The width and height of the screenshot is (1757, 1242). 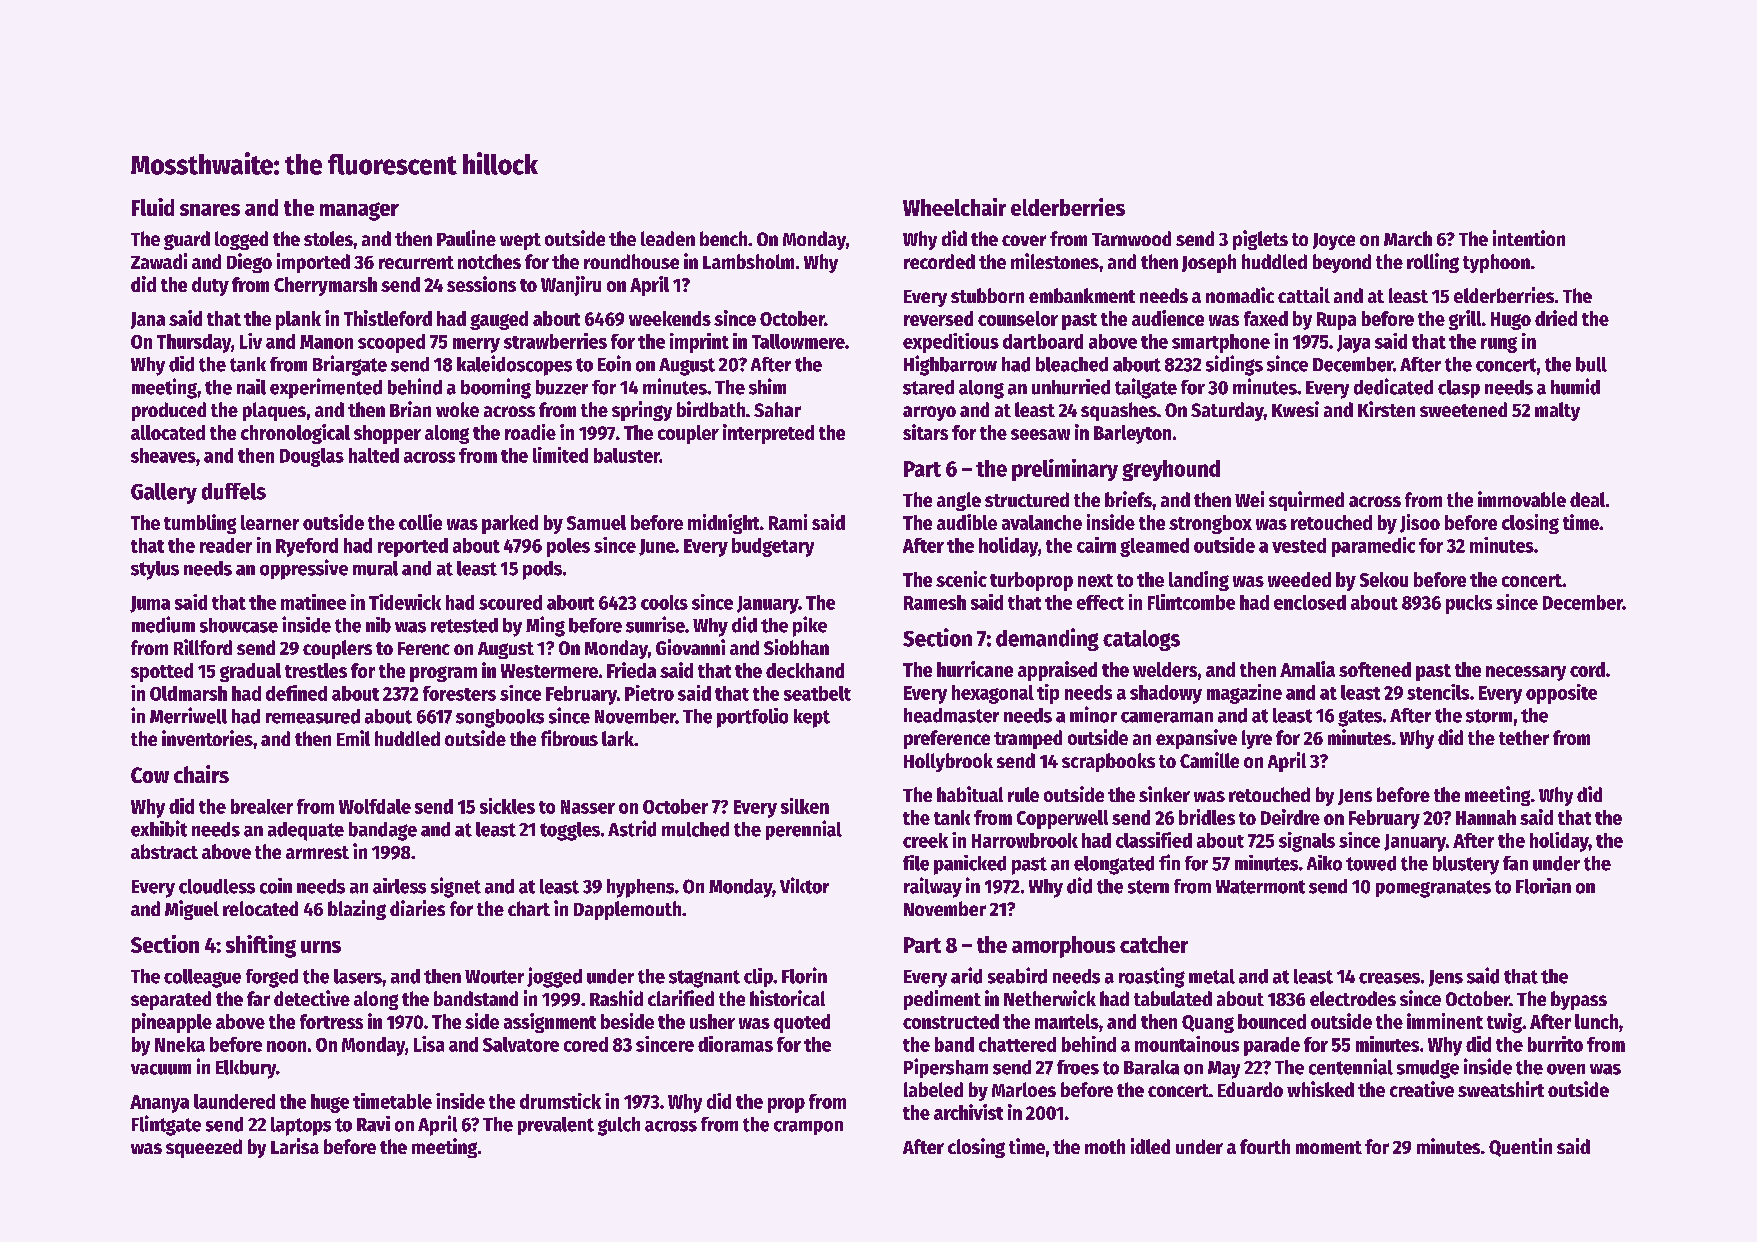 I want to click on fan, so click(x=1515, y=863).
